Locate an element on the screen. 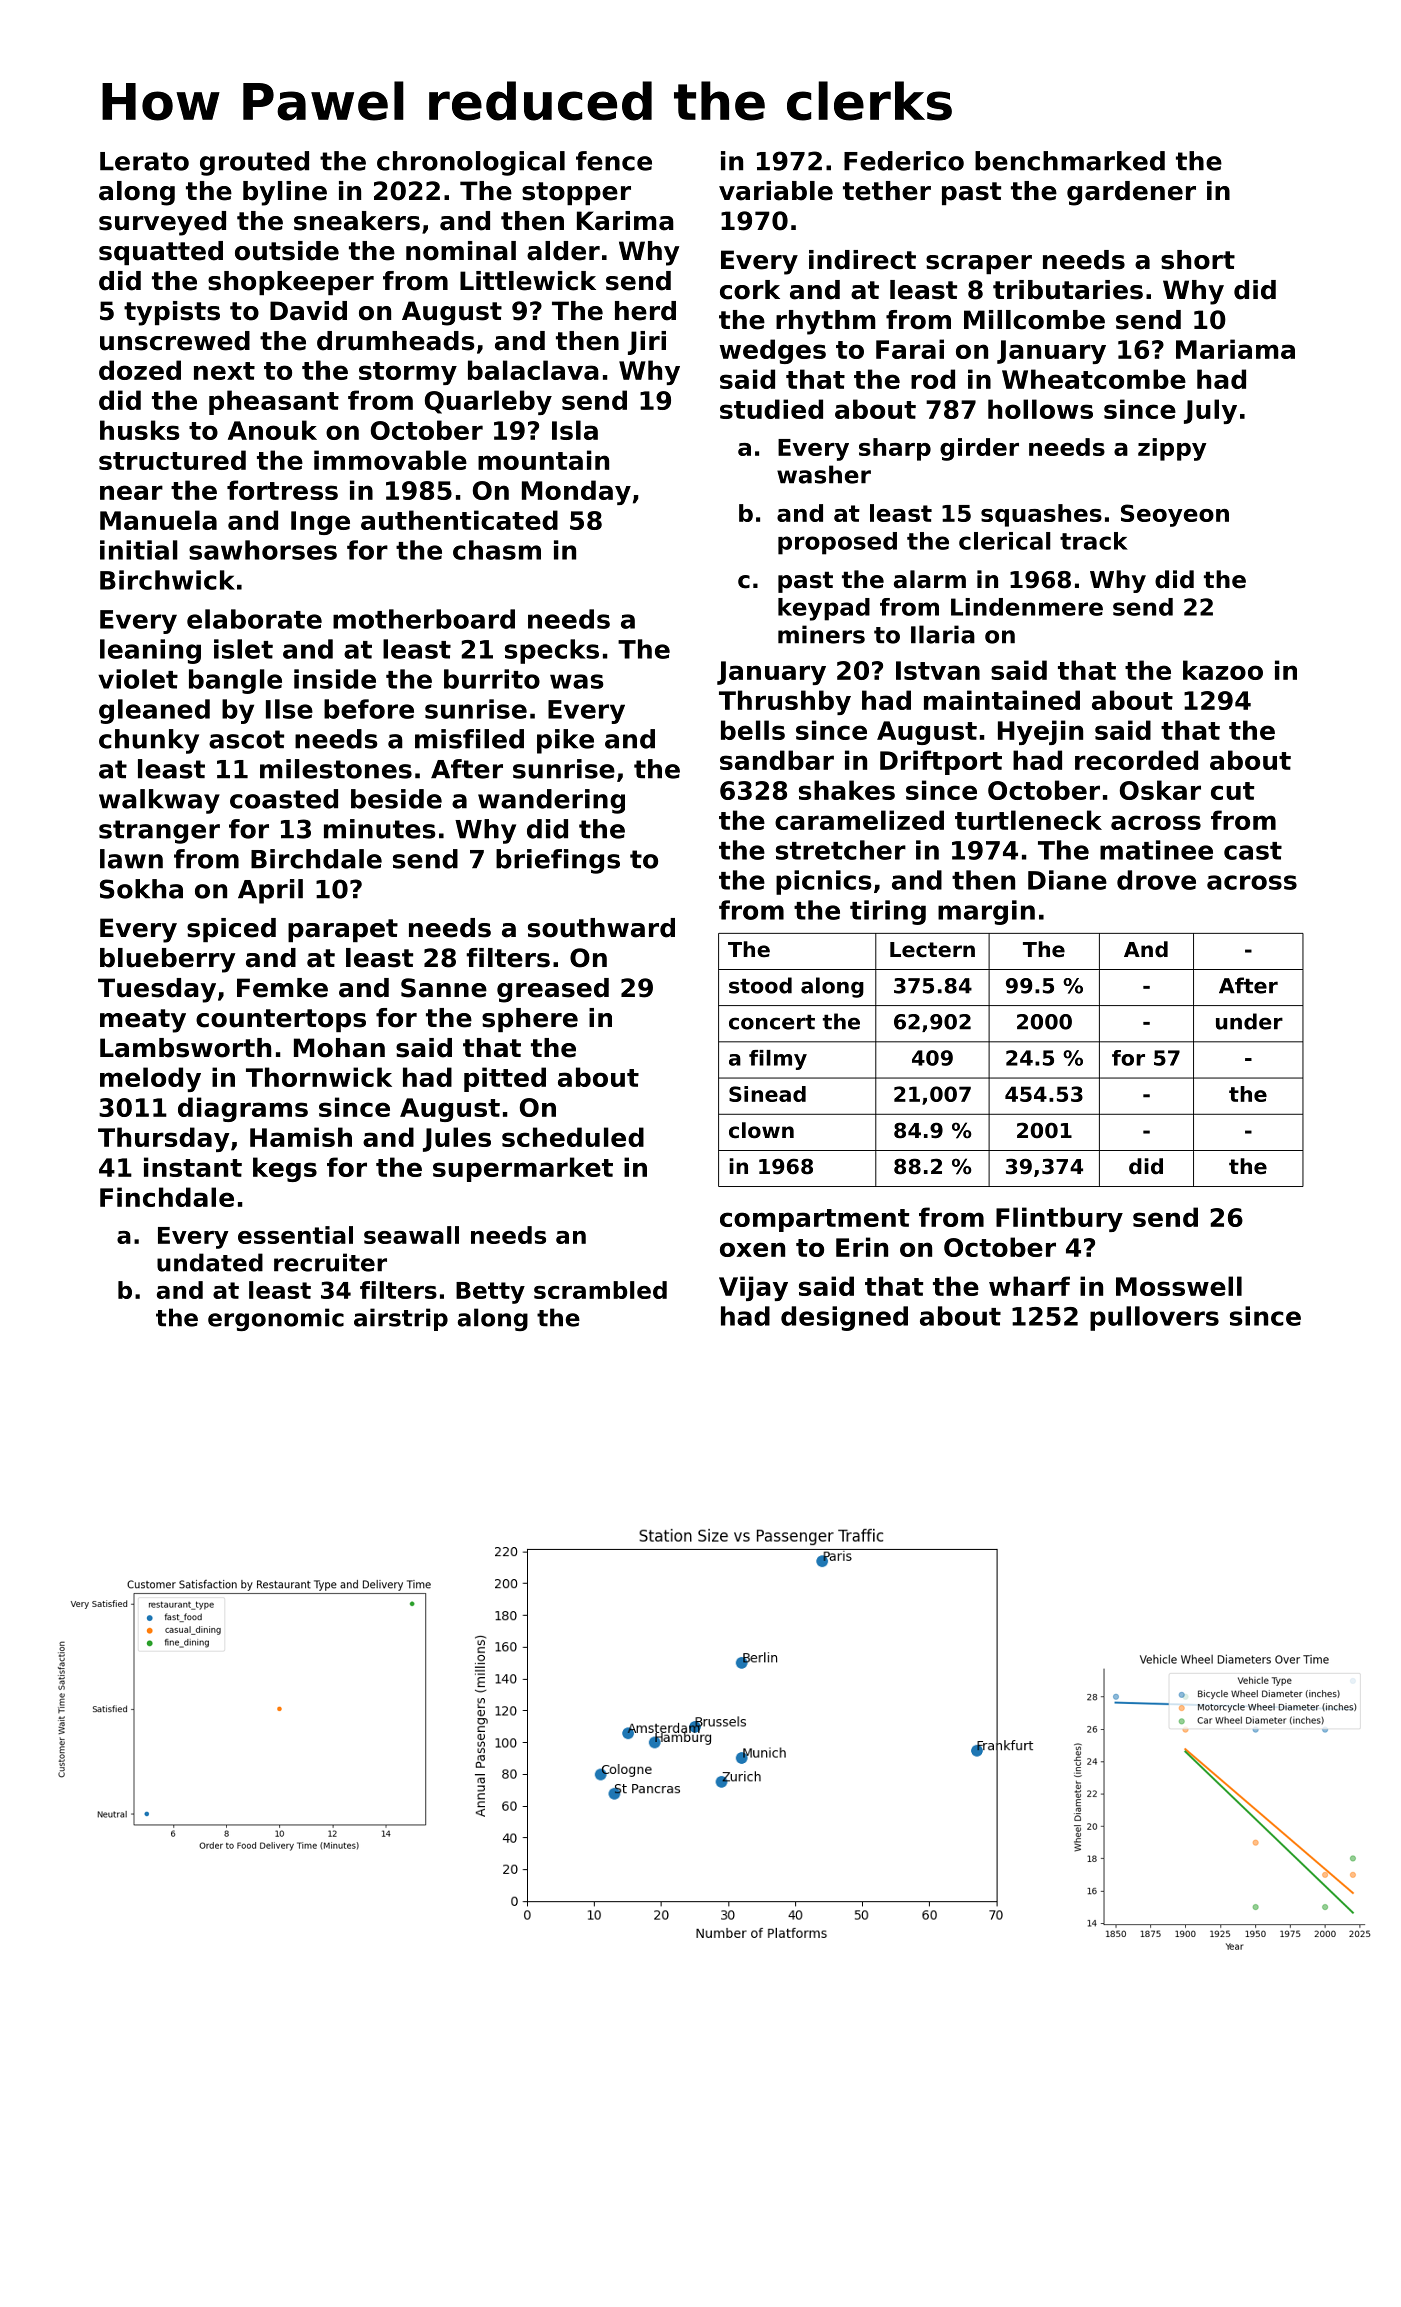 The height and width of the screenshot is (2307, 1401). ergonomic is located at coordinates (276, 1319).
